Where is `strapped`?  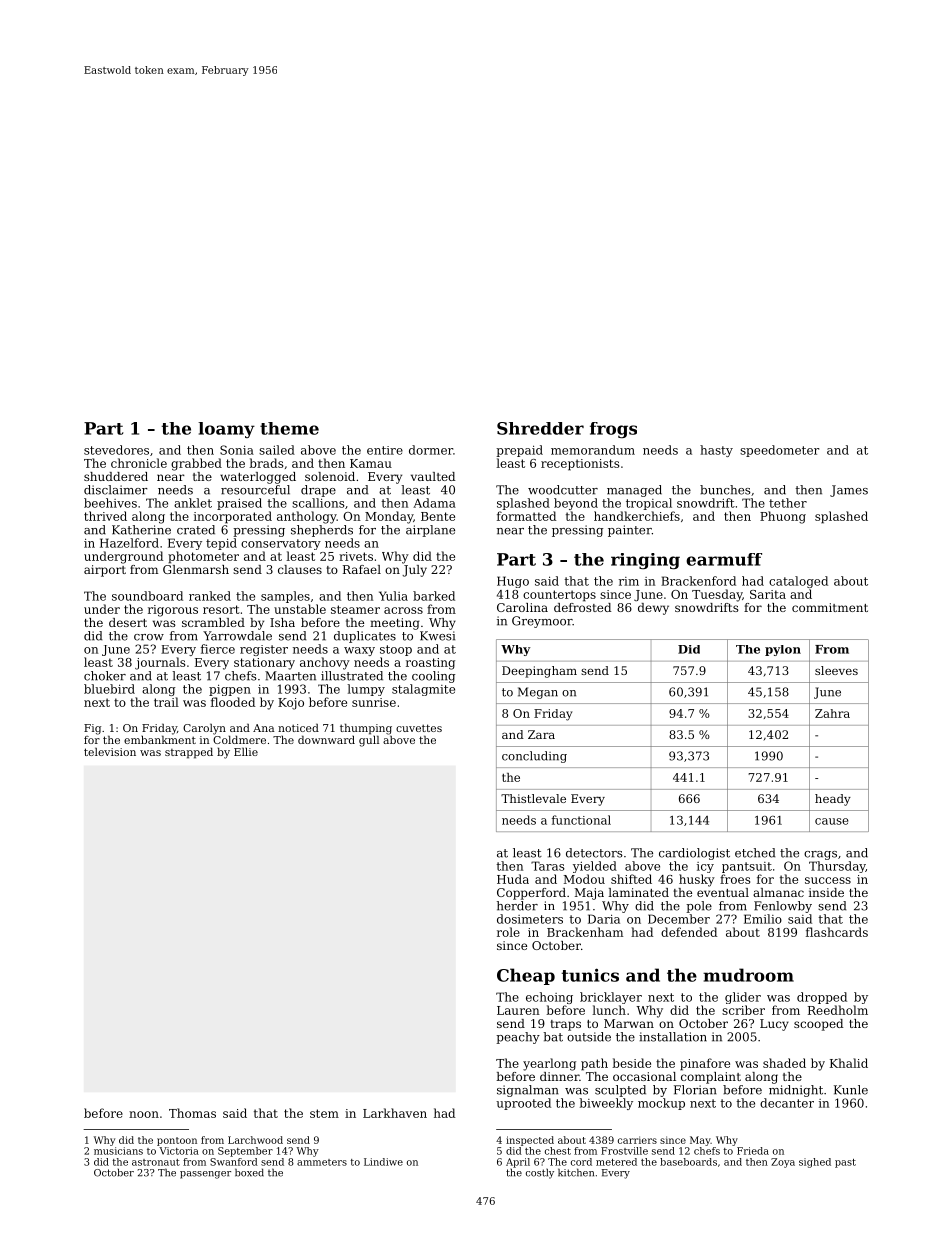
strapped is located at coordinates (189, 753).
